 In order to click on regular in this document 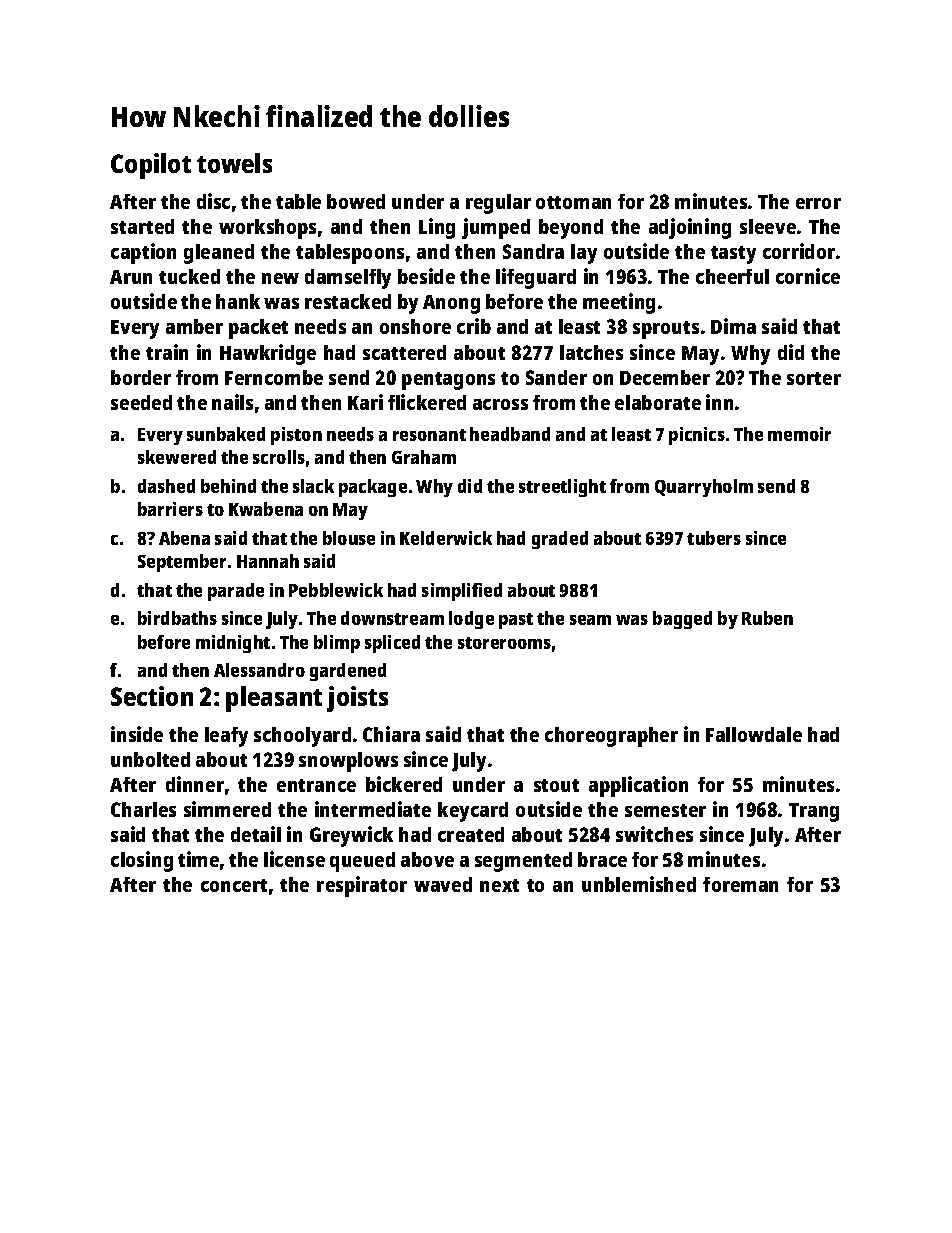, I will do `click(498, 204)`.
